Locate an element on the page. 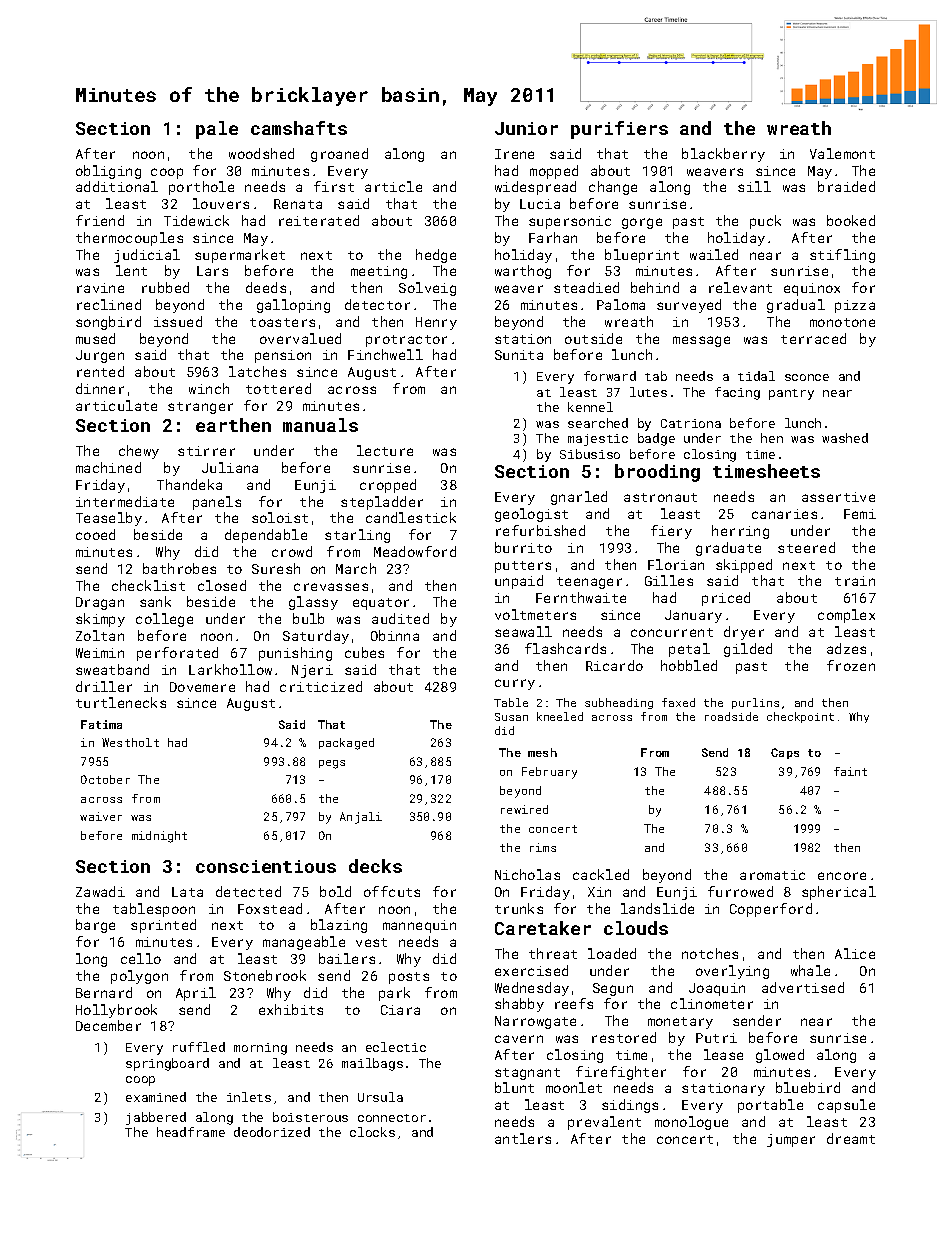 The image size is (952, 1233). shabby is located at coordinates (519, 1005).
